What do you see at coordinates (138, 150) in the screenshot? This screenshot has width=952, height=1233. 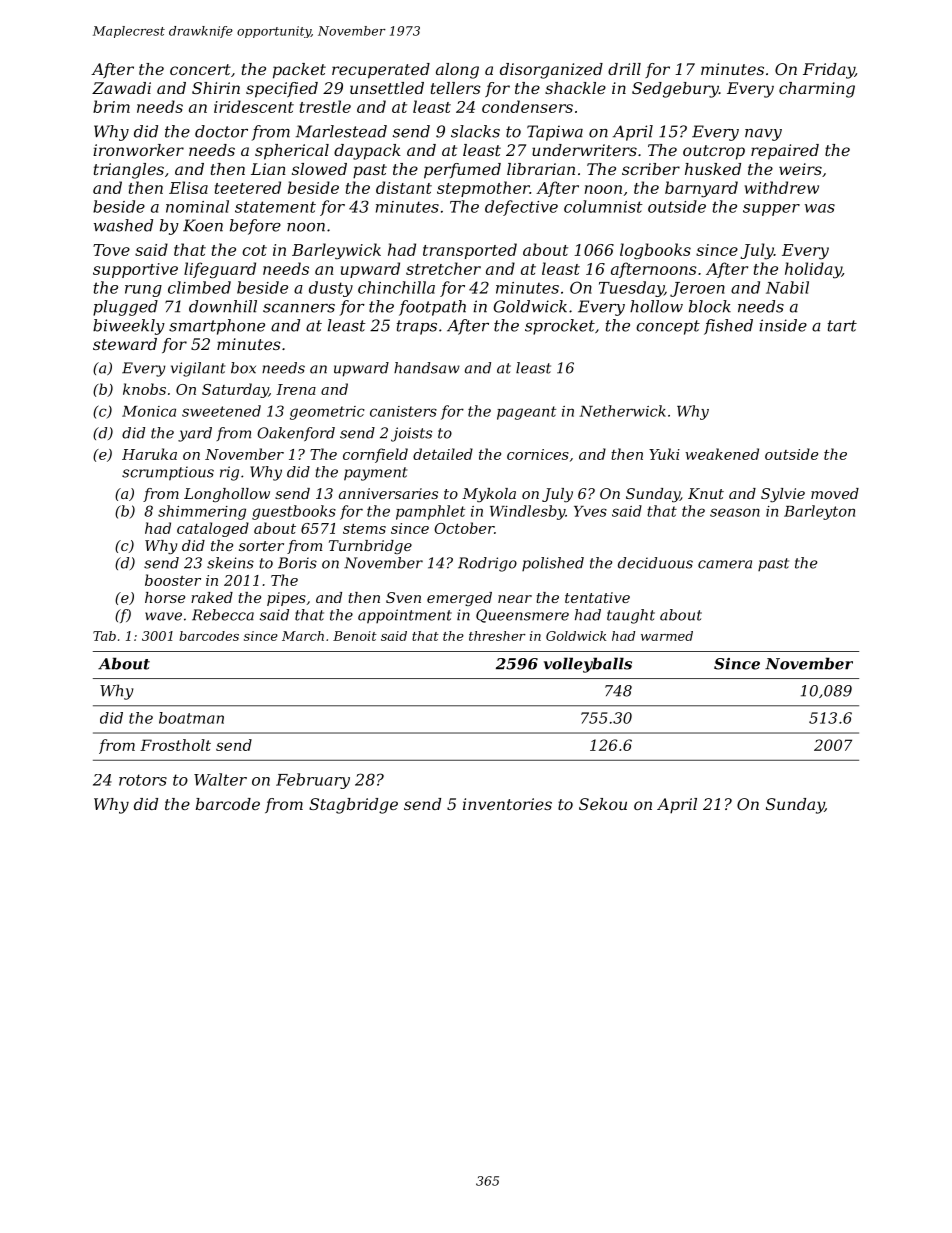 I see `ironworker` at bounding box center [138, 150].
